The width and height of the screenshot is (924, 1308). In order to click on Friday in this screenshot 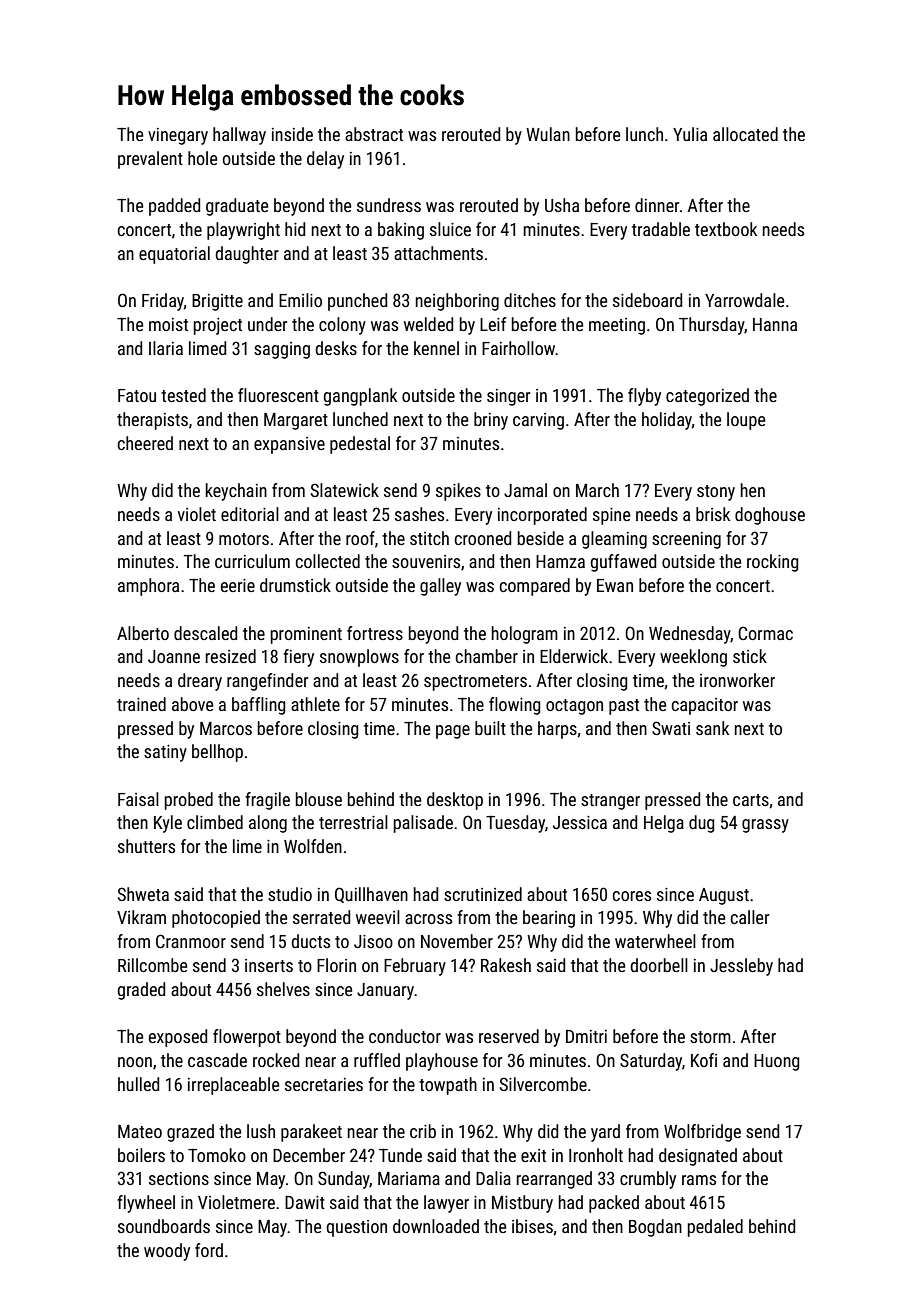, I will do `click(163, 302)`.
